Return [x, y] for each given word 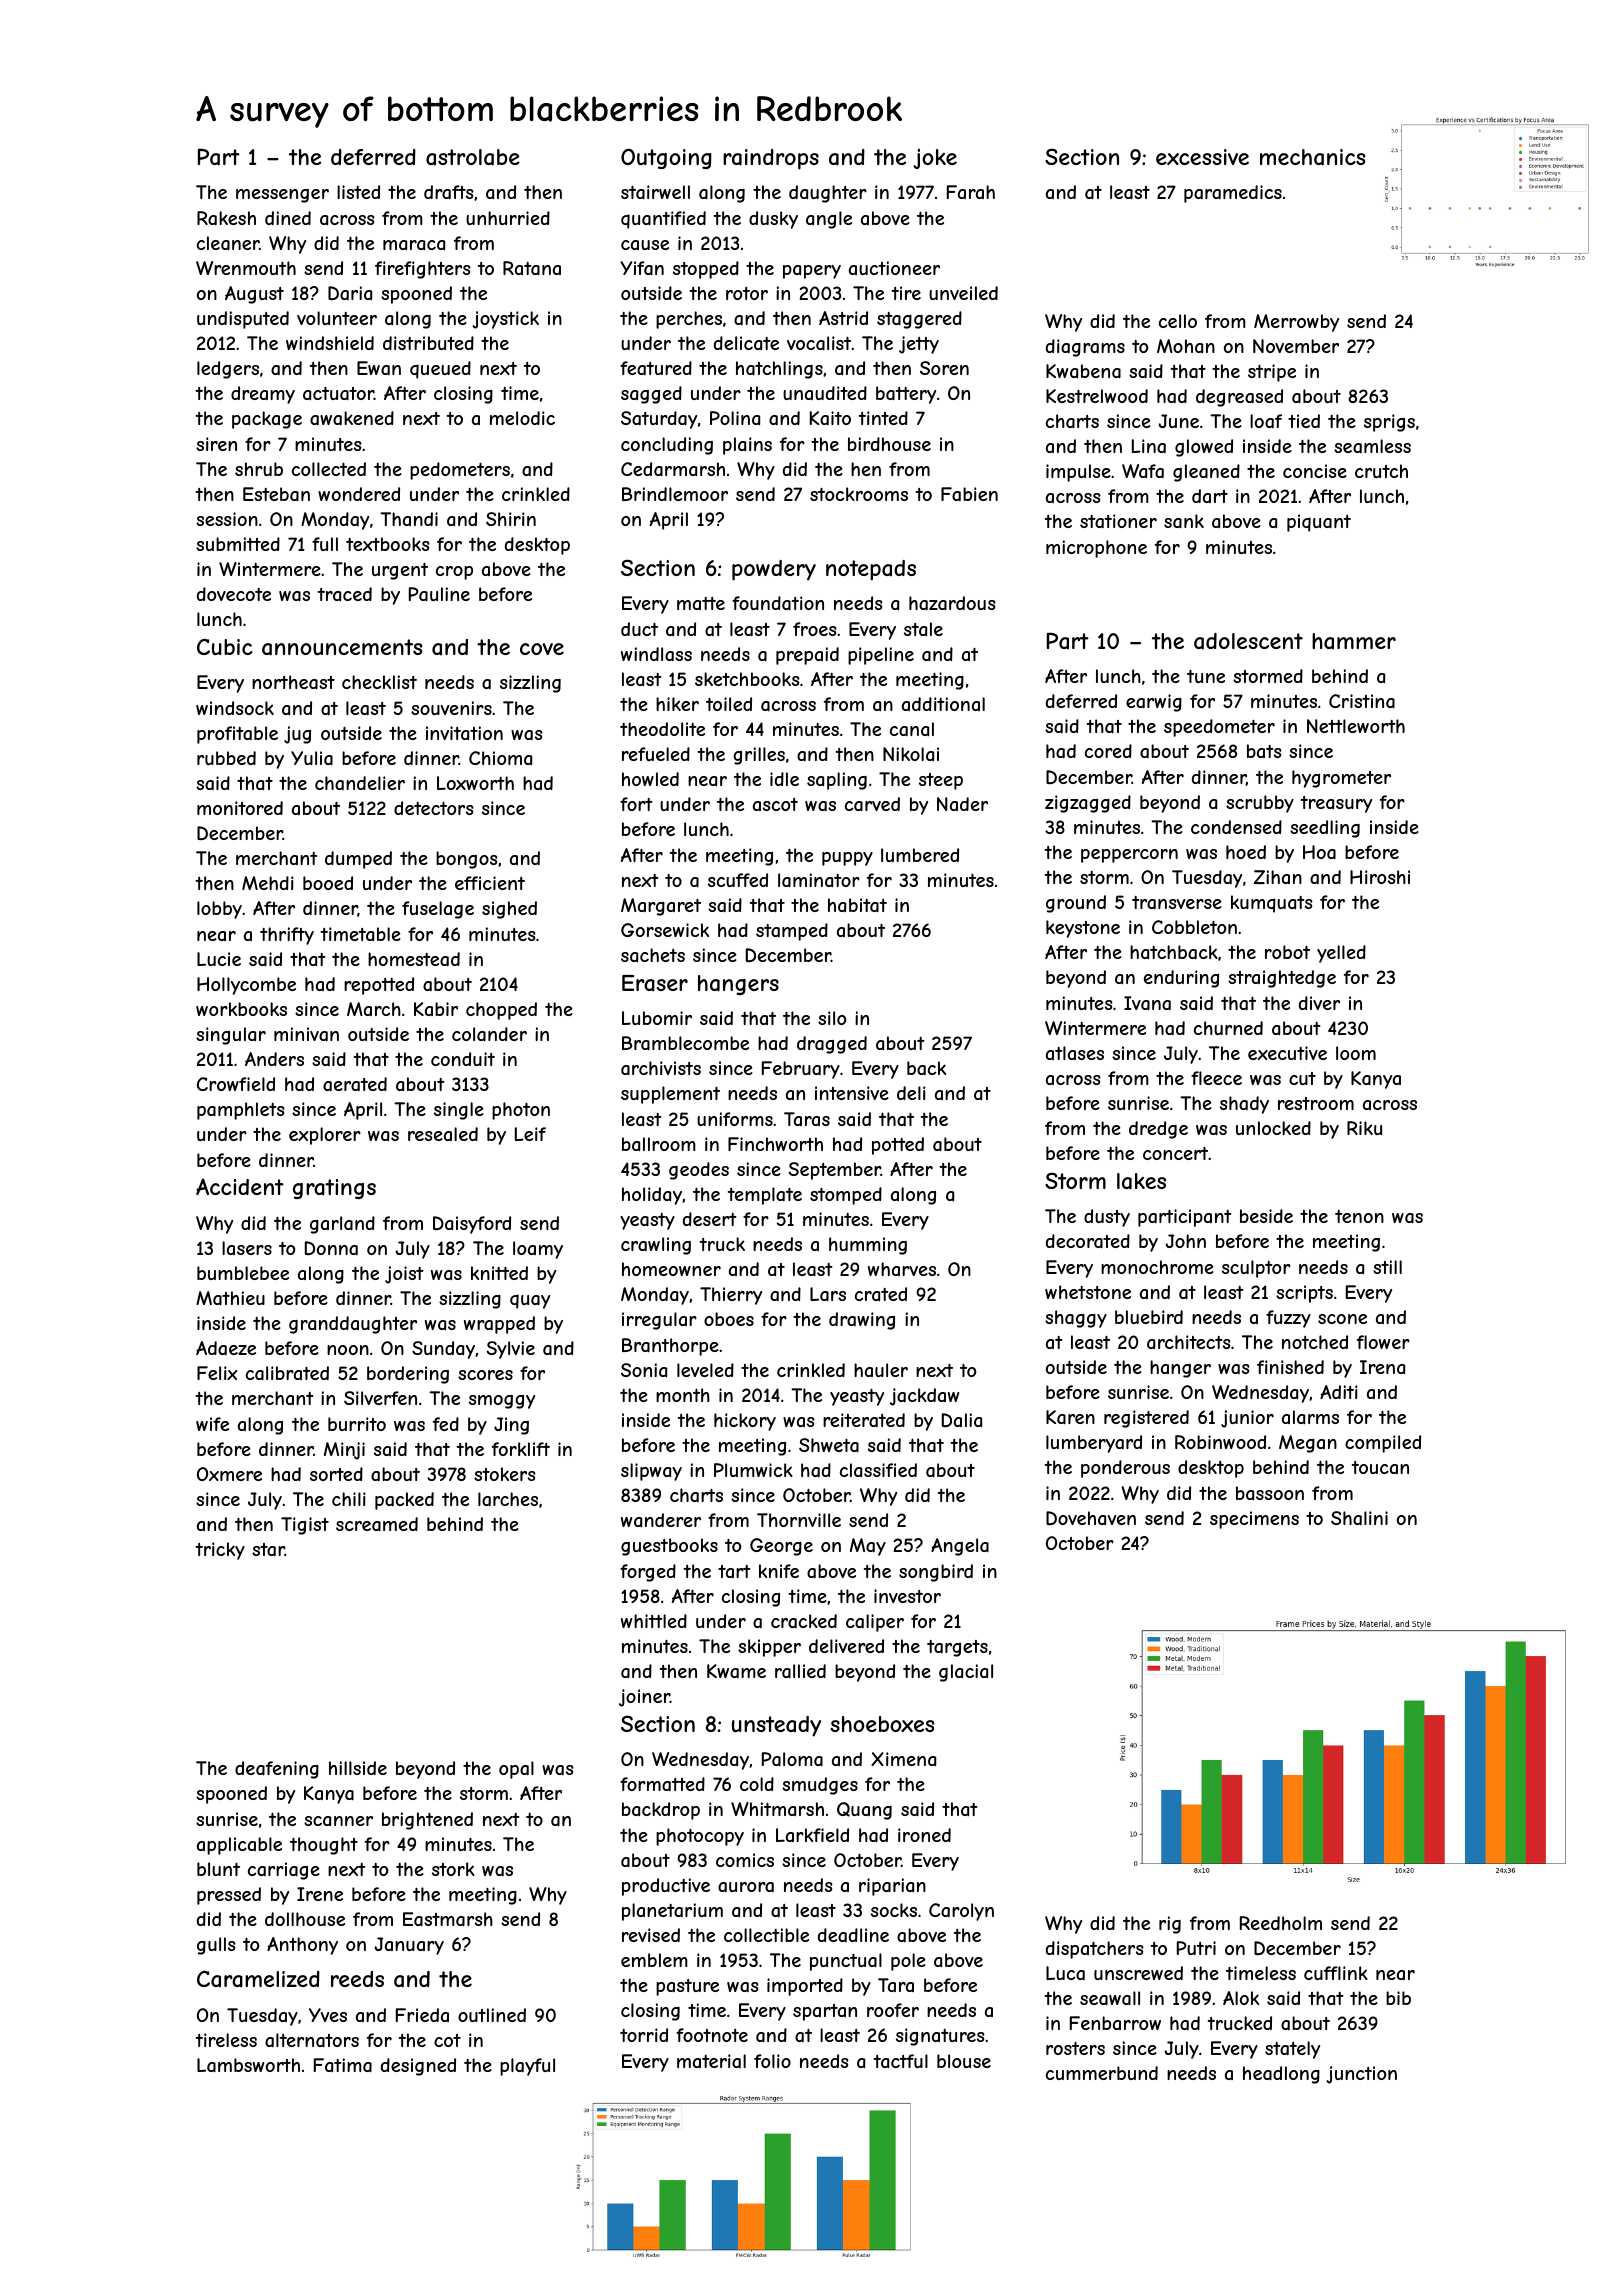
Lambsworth [248, 2065]
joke [935, 159]
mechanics [1312, 157]
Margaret [661, 907]
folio [772, 2061]
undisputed [243, 320]
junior [1247, 1419]
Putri [1196, 1948]
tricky [220, 1551]
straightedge [1282, 979]
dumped [358, 860]
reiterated [864, 1420]
